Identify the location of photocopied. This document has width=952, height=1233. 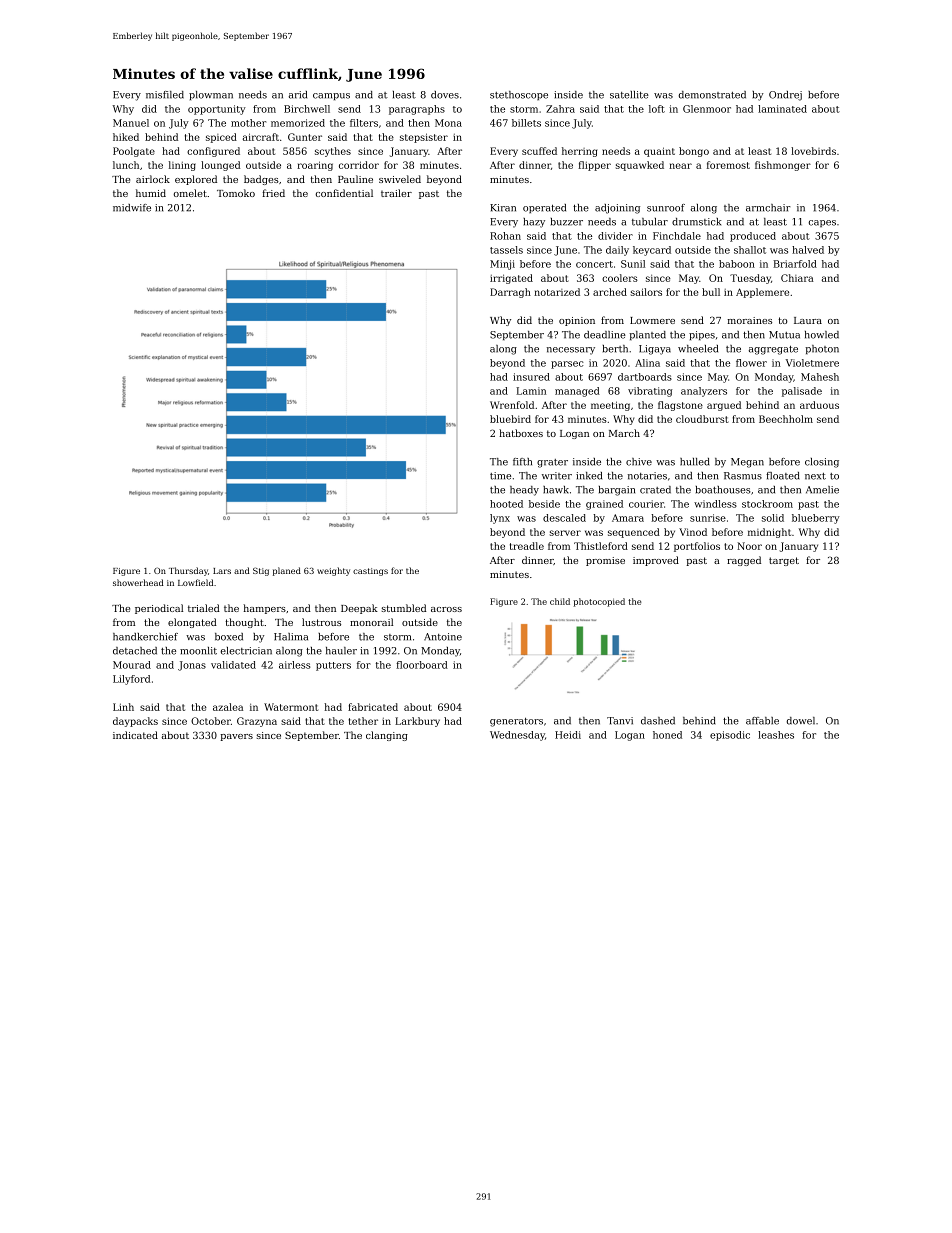
(599, 602).
